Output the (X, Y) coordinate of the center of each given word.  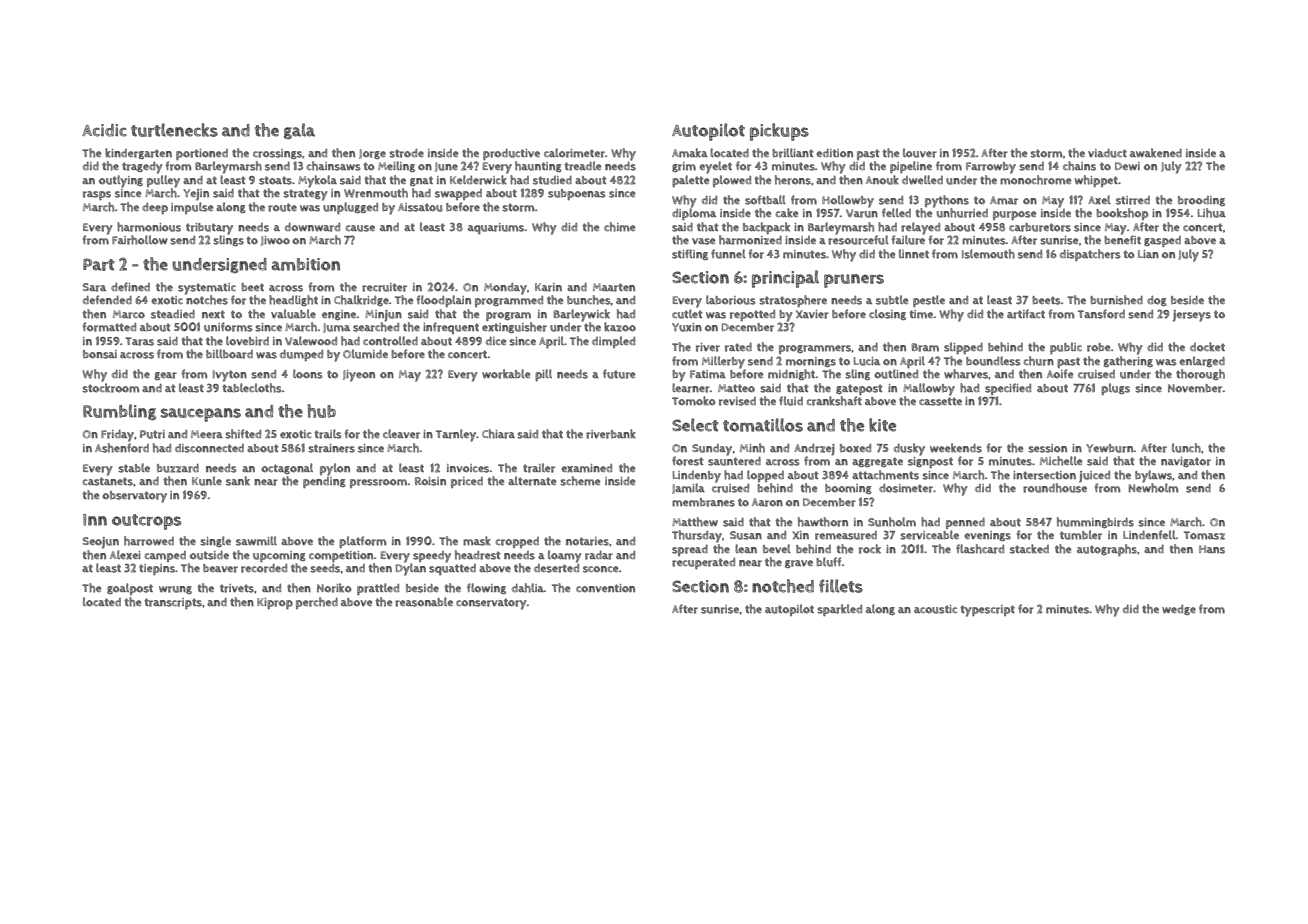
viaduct (1107, 153)
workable (506, 374)
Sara (94, 287)
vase (703, 241)
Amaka (690, 153)
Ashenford (122, 448)
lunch (1186, 448)
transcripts (173, 603)
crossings (277, 154)
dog (1157, 301)
